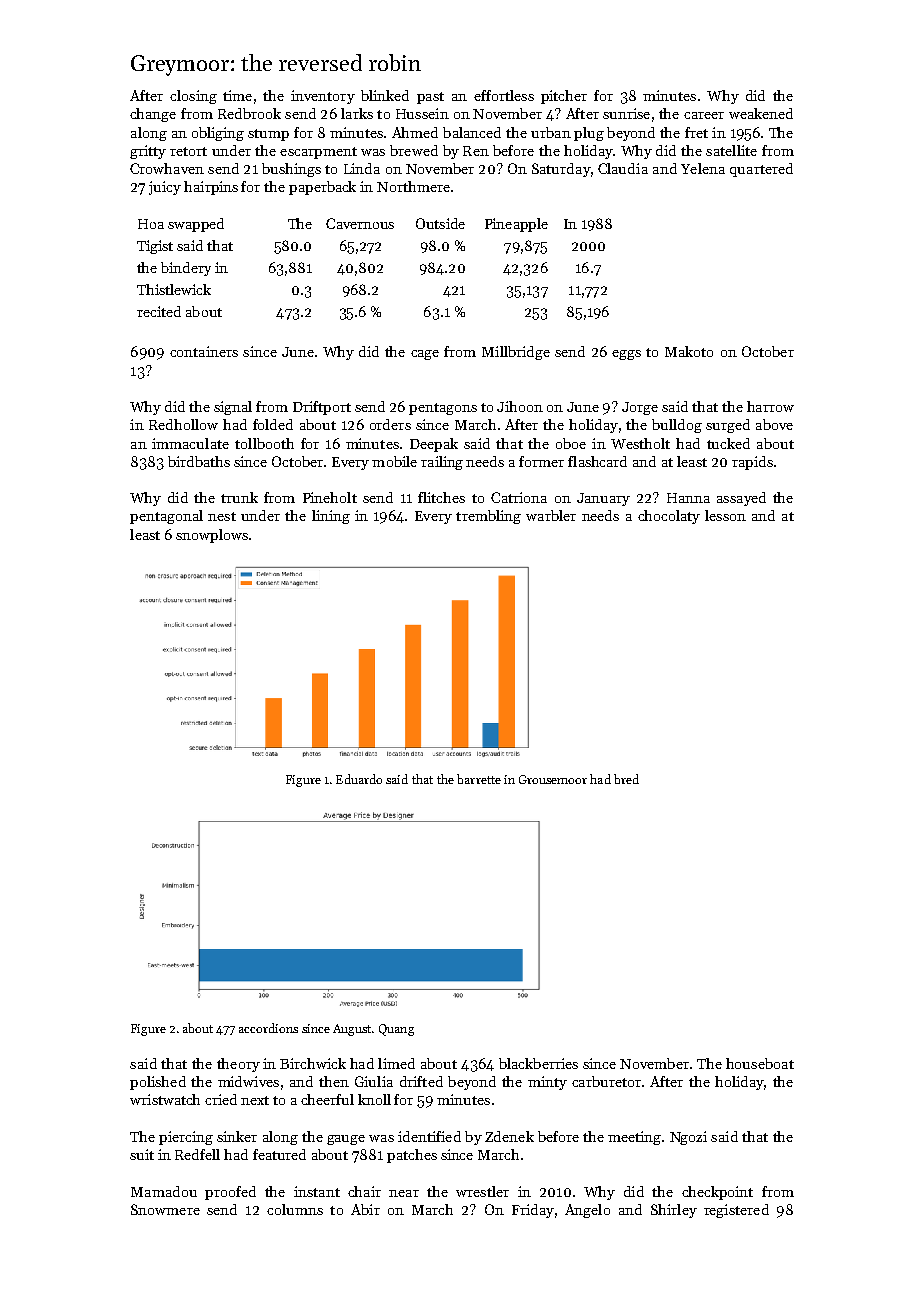 Image resolution: width=924 pixels, height=1314 pixels. Describe the element at coordinates (626, 113) in the document. I see `sunrise` at that location.
